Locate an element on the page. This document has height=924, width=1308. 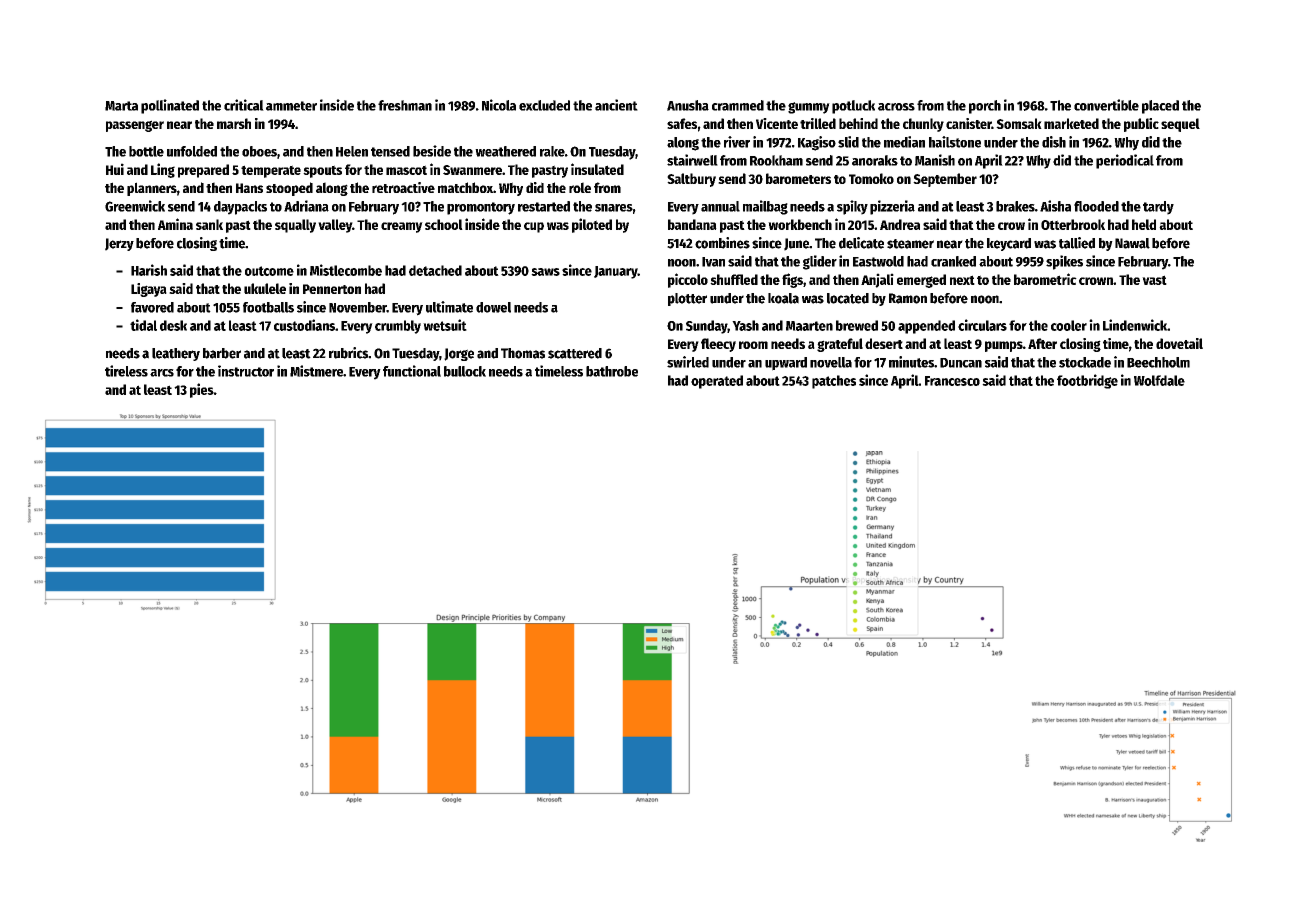
Adriana is located at coordinates (306, 206).
